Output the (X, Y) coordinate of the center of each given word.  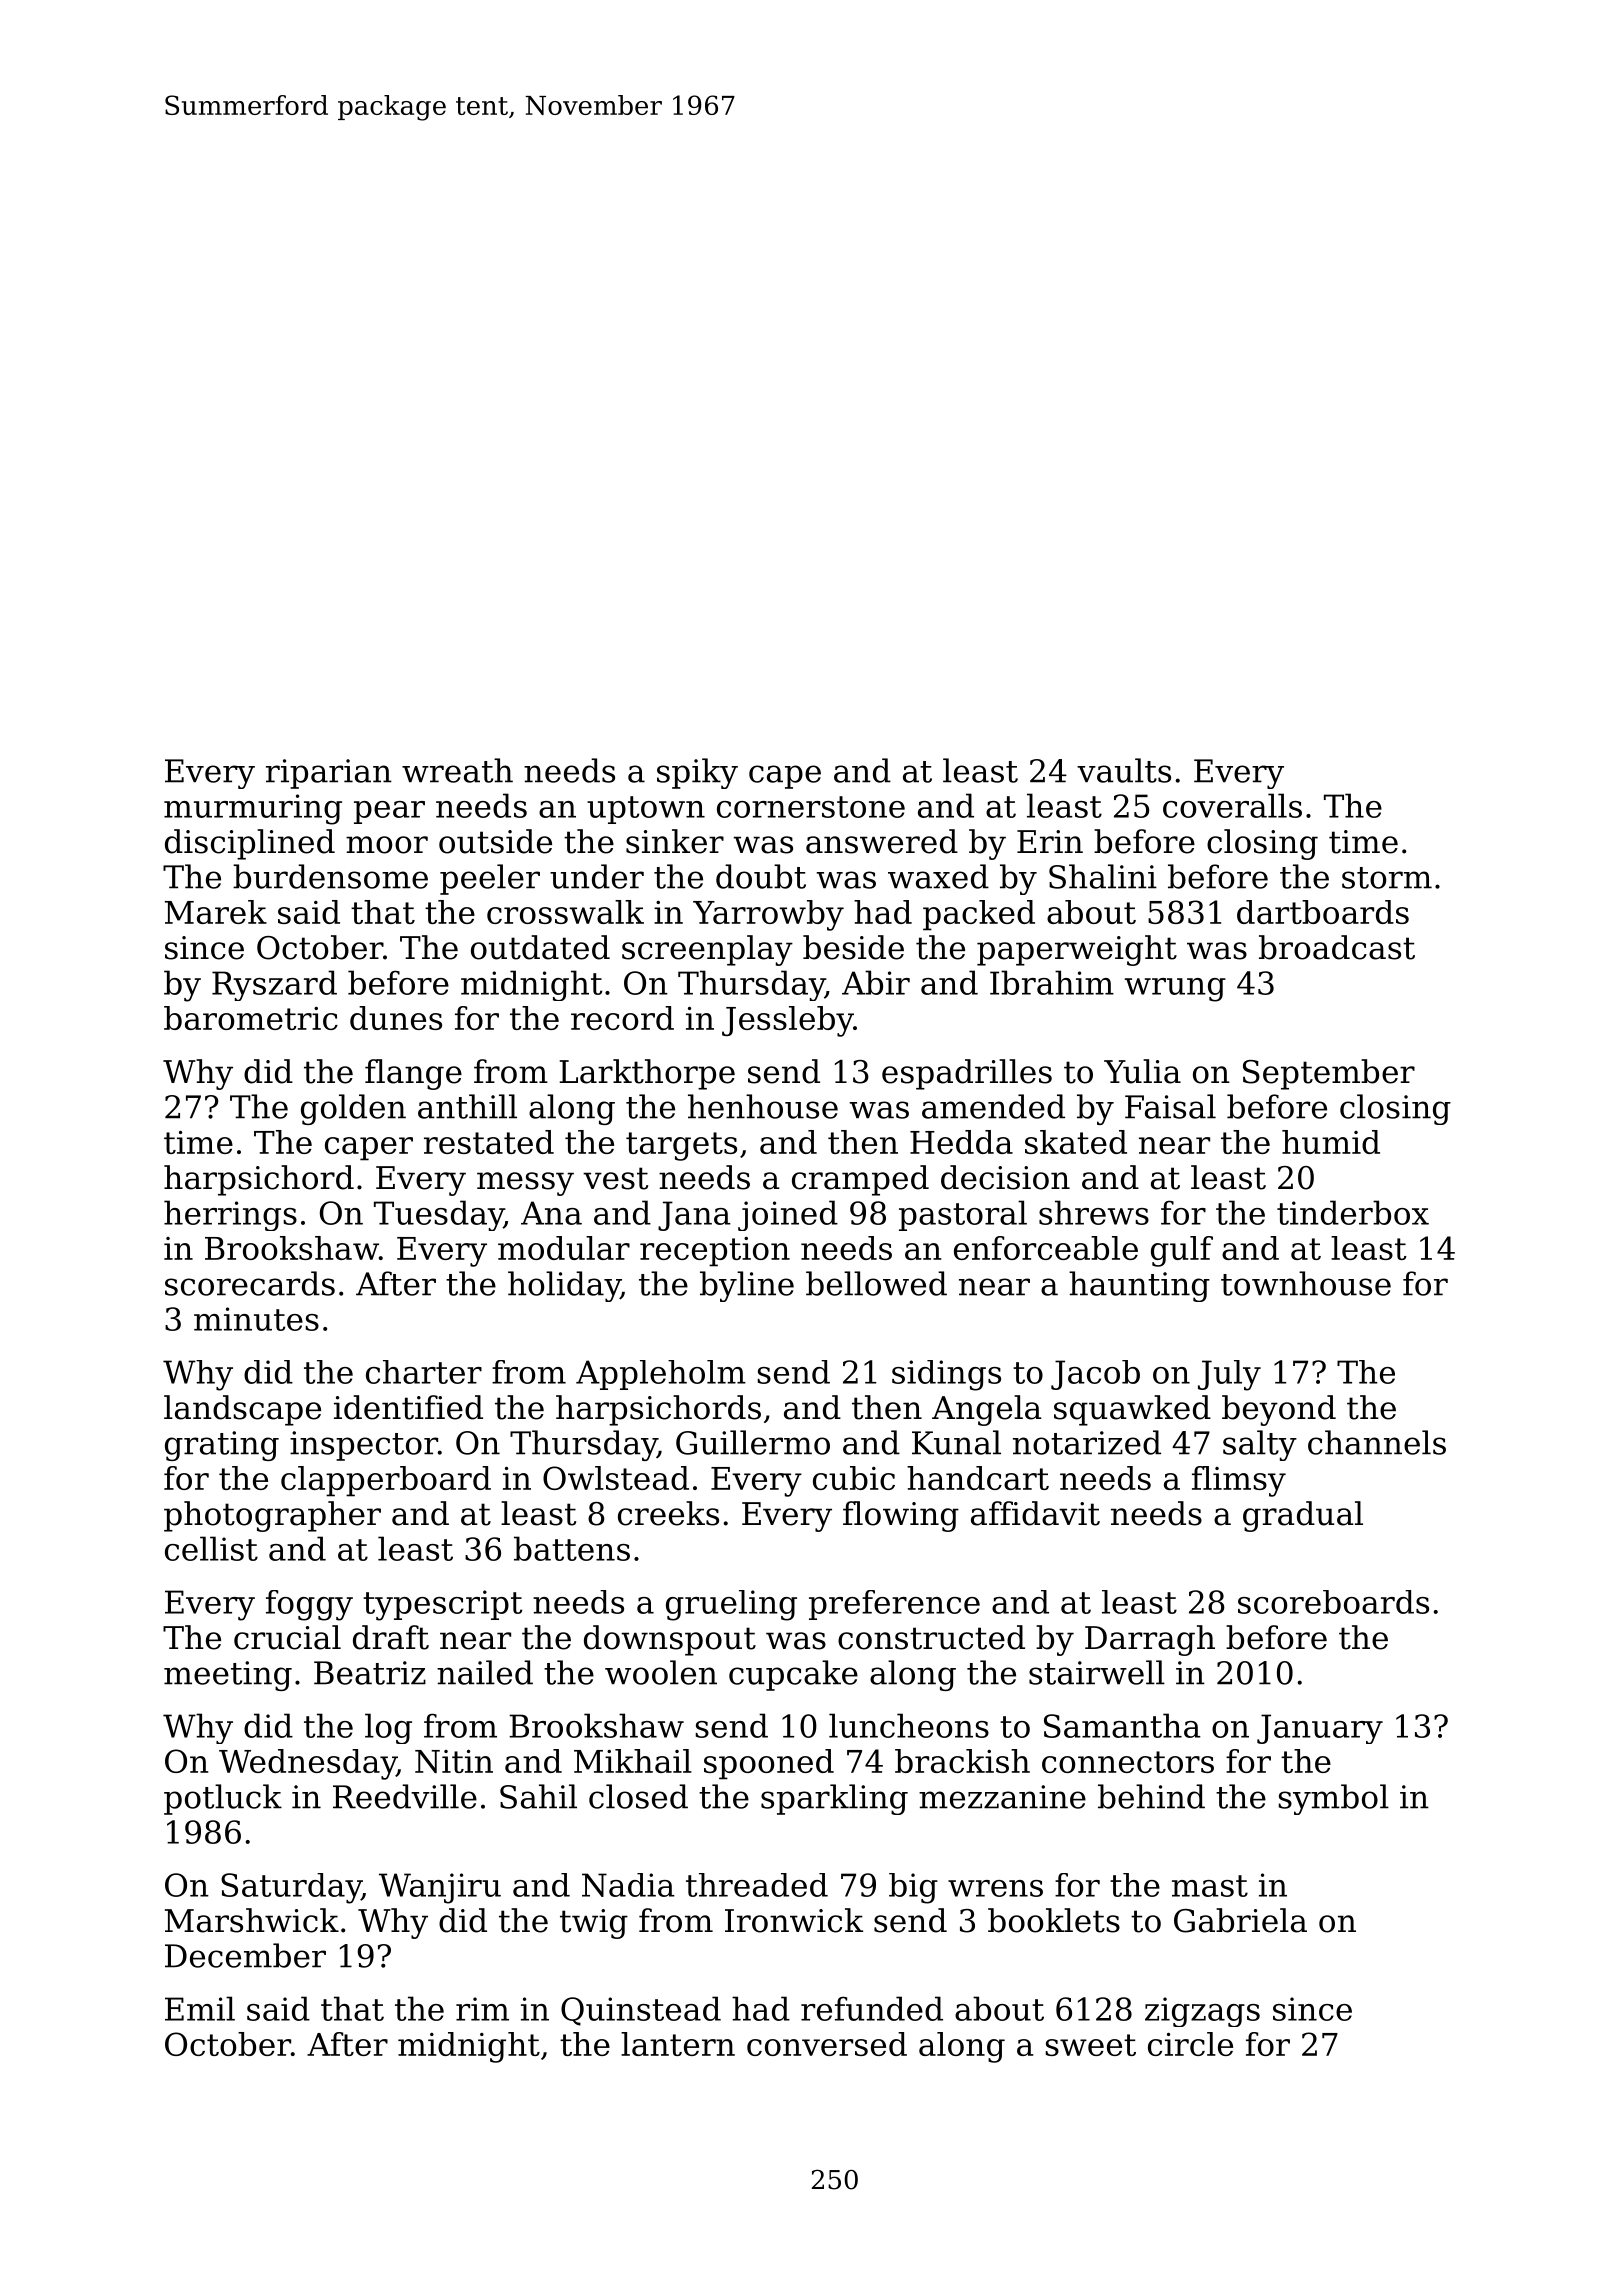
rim (482, 2009)
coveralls (1232, 805)
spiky (697, 773)
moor (387, 845)
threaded (757, 1885)
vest (615, 1178)
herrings (230, 1215)
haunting (1139, 1286)
